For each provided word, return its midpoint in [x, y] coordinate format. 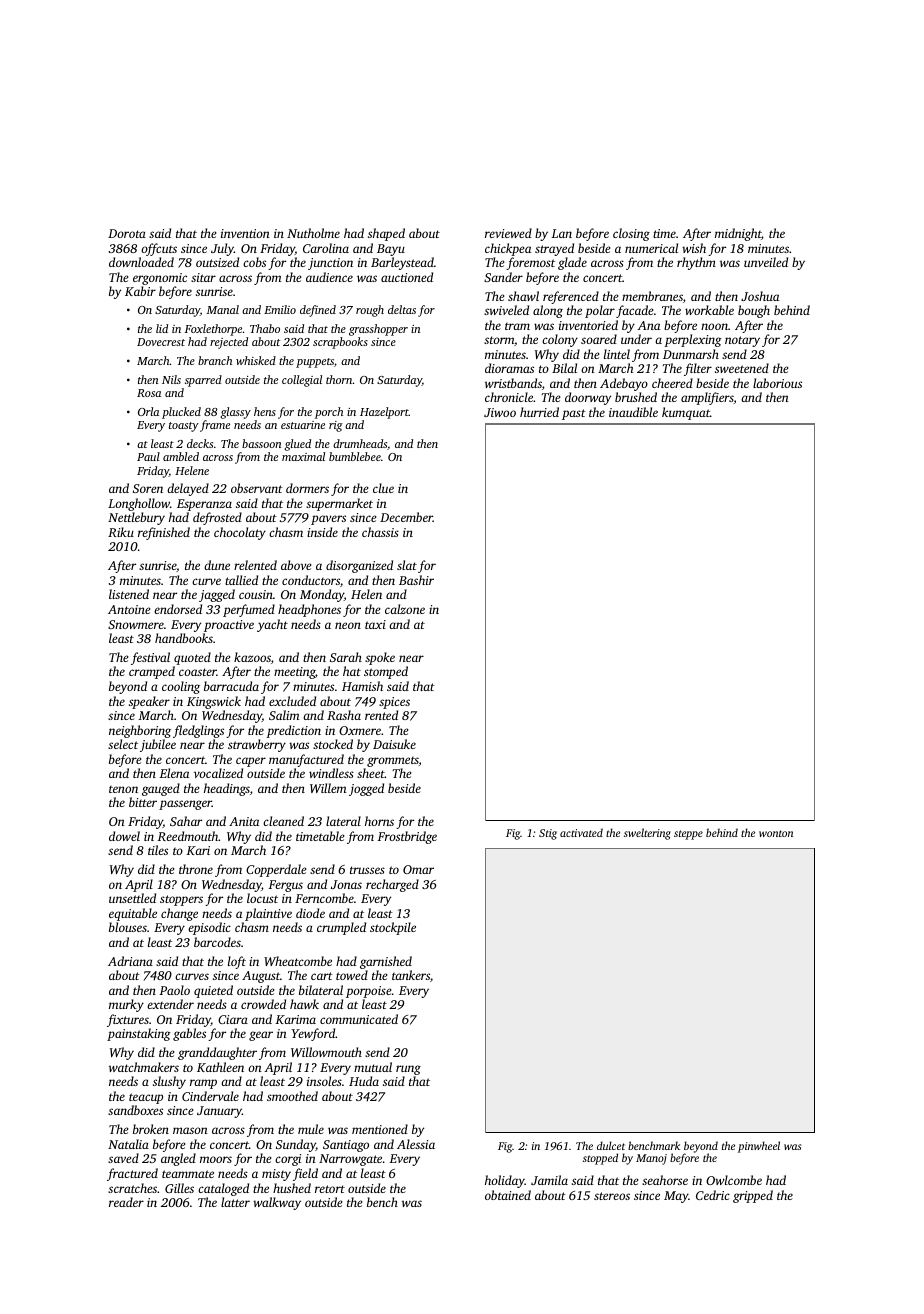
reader [126, 1202]
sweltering [647, 834]
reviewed [508, 233]
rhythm [696, 263]
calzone [405, 609]
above [296, 565]
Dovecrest [161, 342]
